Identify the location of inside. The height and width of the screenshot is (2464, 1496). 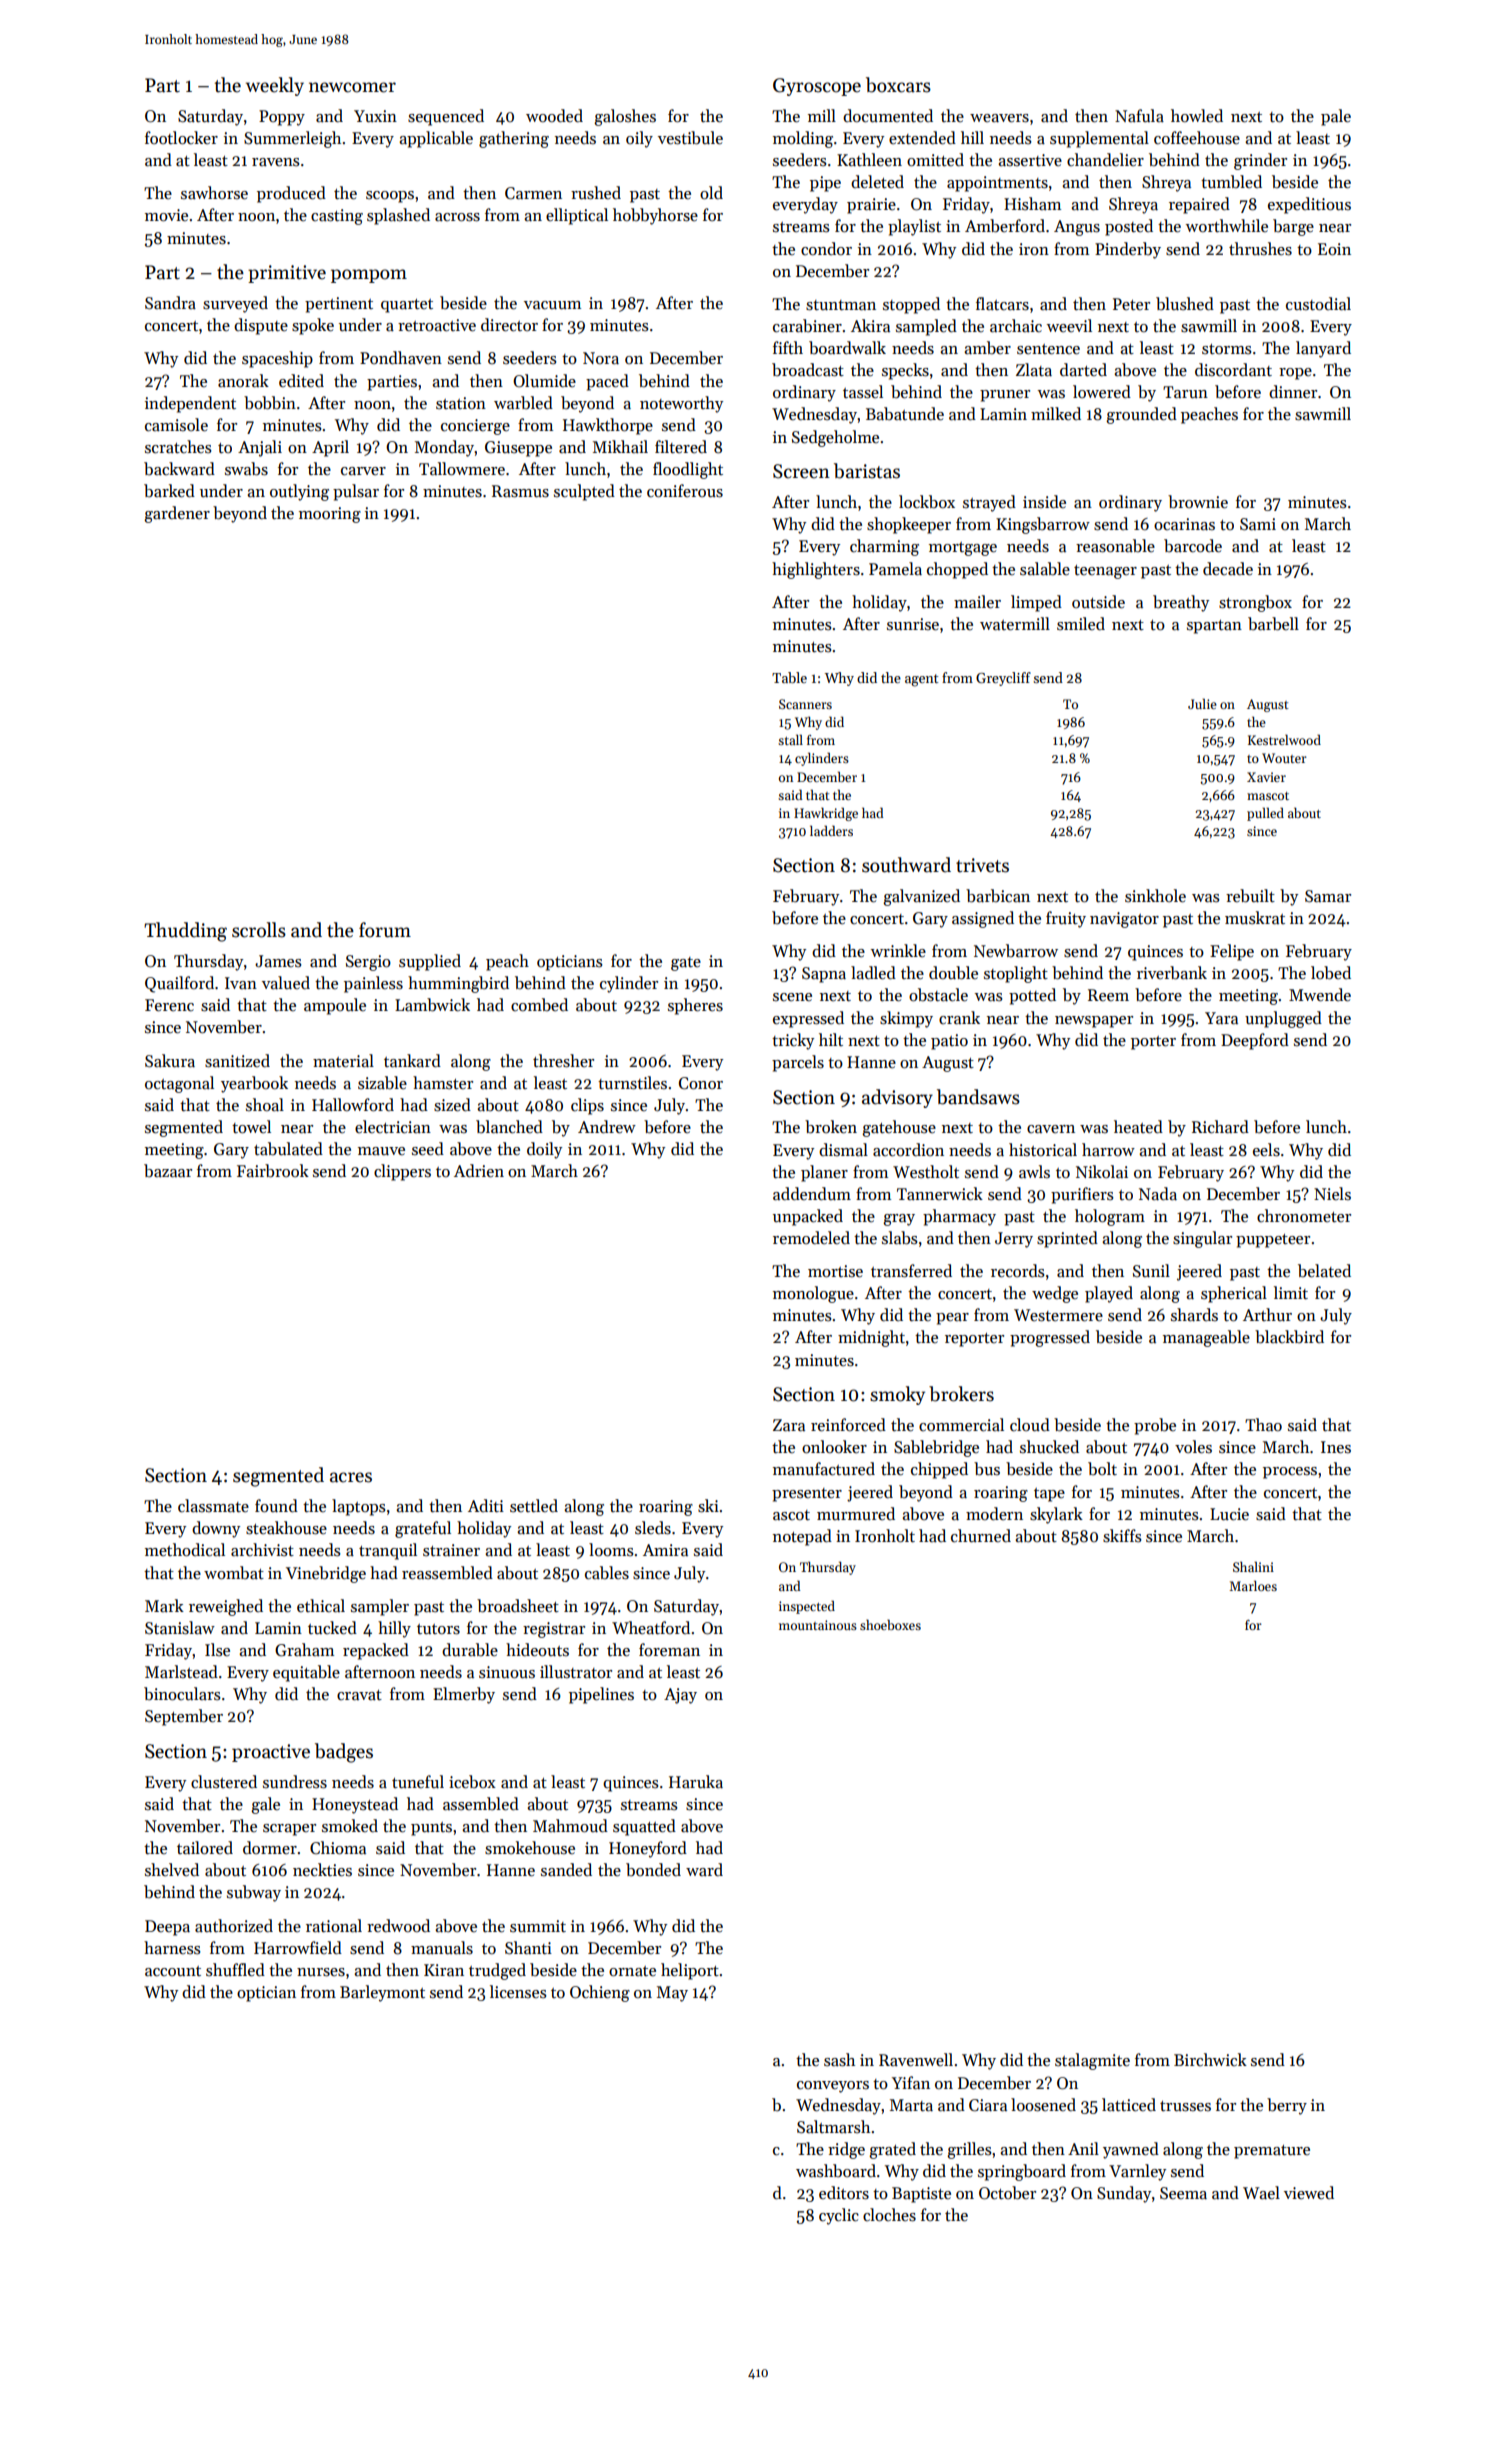
(1044, 502).
